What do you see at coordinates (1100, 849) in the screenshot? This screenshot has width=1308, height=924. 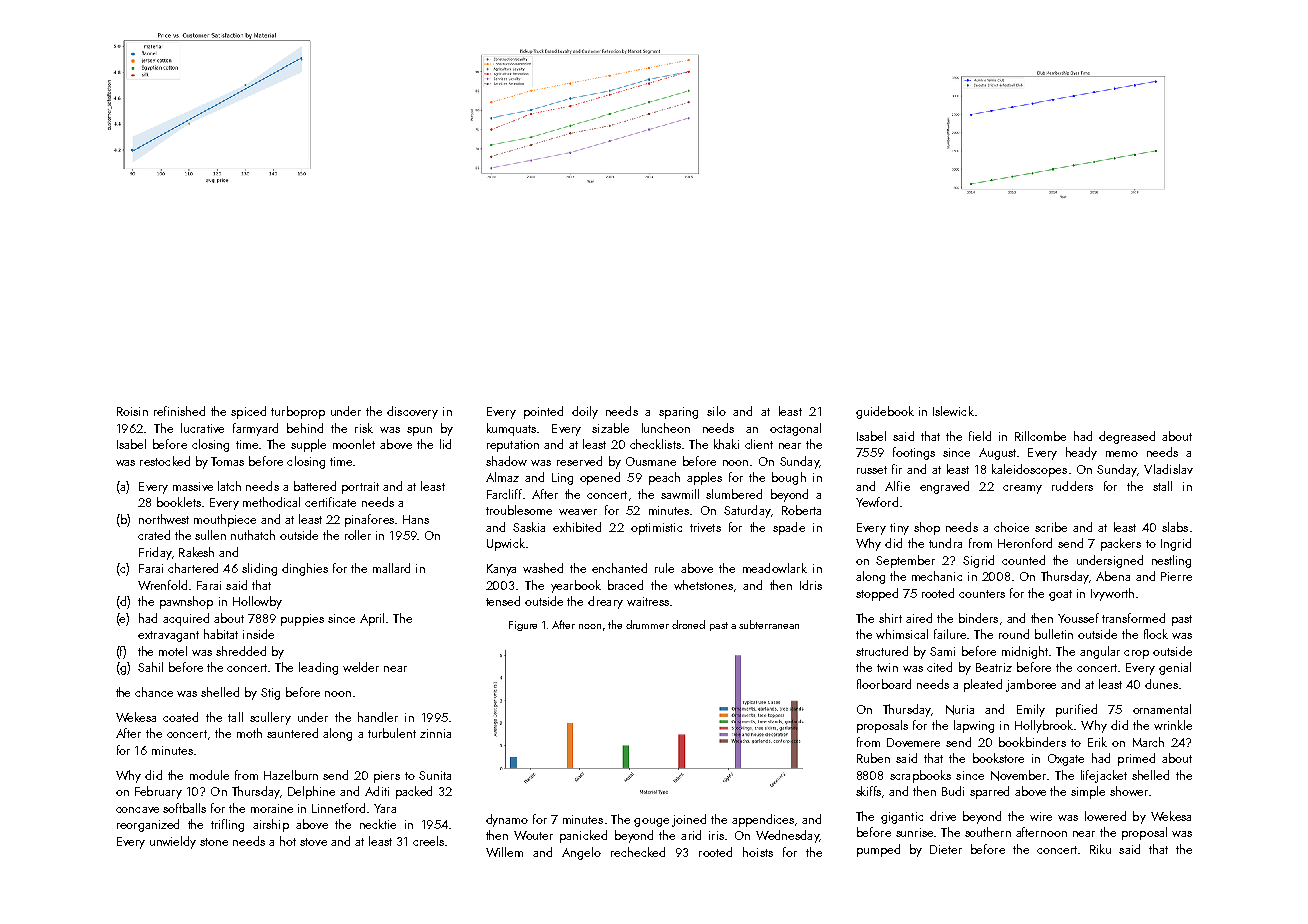 I see `Riku` at bounding box center [1100, 849].
